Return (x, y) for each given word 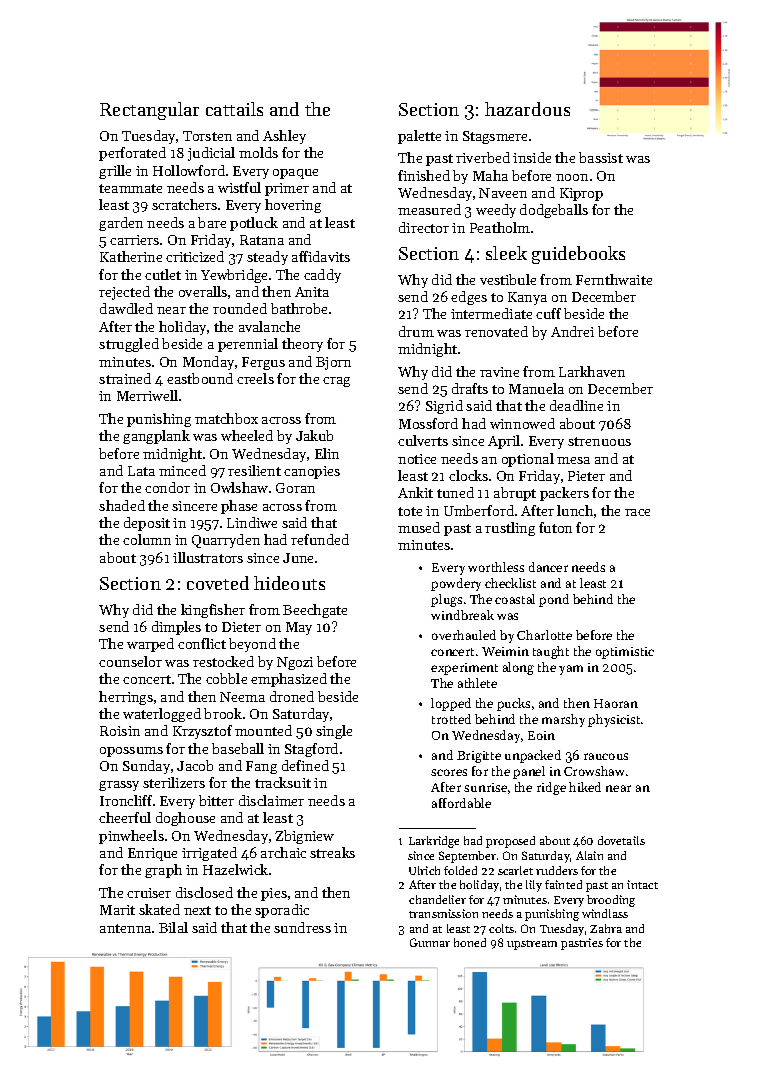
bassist (601, 157)
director (424, 227)
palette (419, 137)
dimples (176, 628)
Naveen (503, 193)
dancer (548, 567)
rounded (240, 308)
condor (167, 487)
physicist (614, 720)
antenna (125, 928)
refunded (320, 539)
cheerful (125, 817)
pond (554, 600)
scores (449, 772)
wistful (239, 187)
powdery (456, 584)
